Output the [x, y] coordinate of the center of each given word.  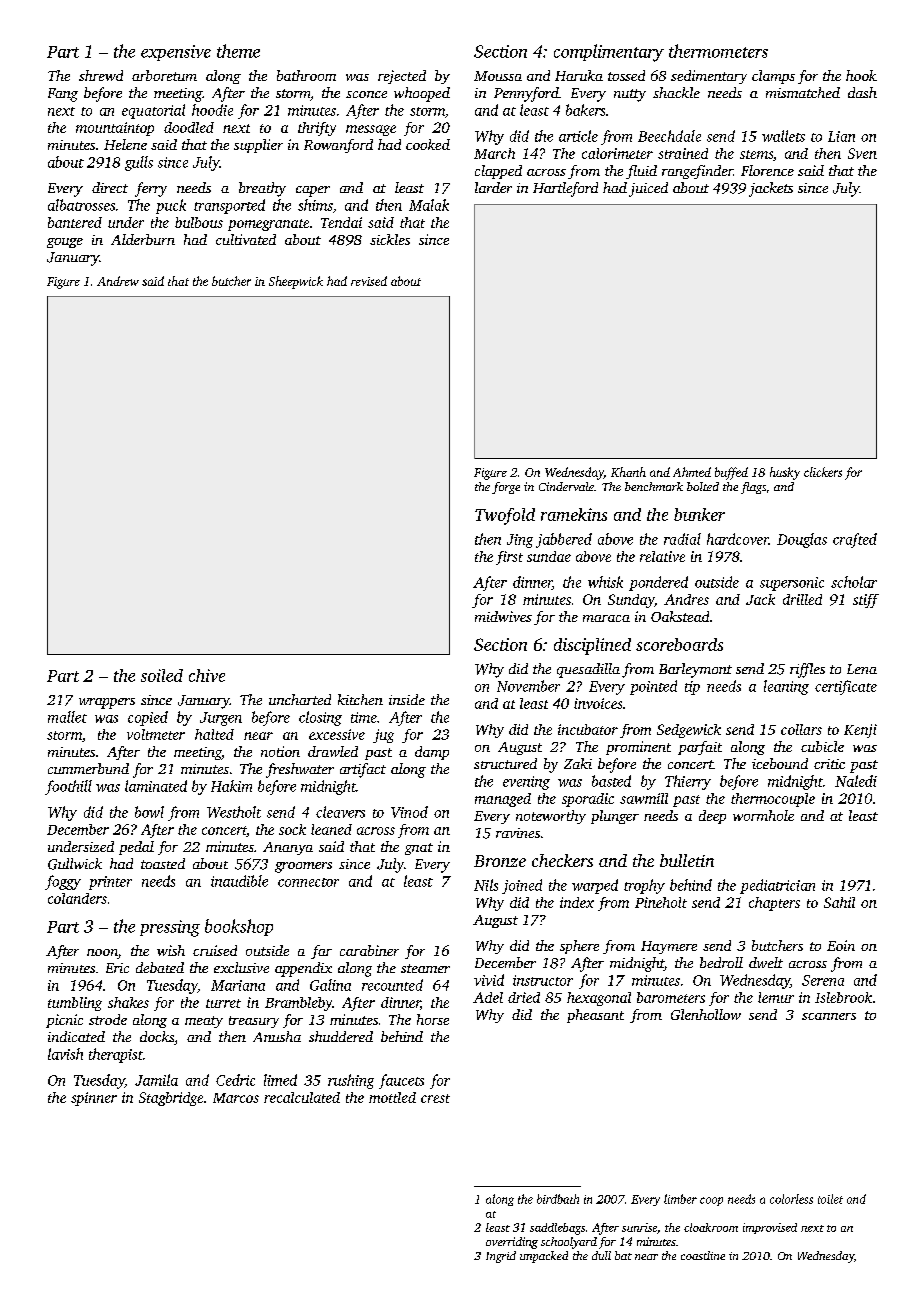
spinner [94, 1099]
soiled [162, 675]
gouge [65, 243]
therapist [116, 1055]
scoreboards [679, 644]
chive [207, 675]
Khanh [628, 472]
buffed [731, 473]
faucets [401, 1081]
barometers [671, 997]
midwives [503, 616]
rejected [402, 77]
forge [506, 488]
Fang [63, 95]
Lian [841, 136]
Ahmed [692, 472]
